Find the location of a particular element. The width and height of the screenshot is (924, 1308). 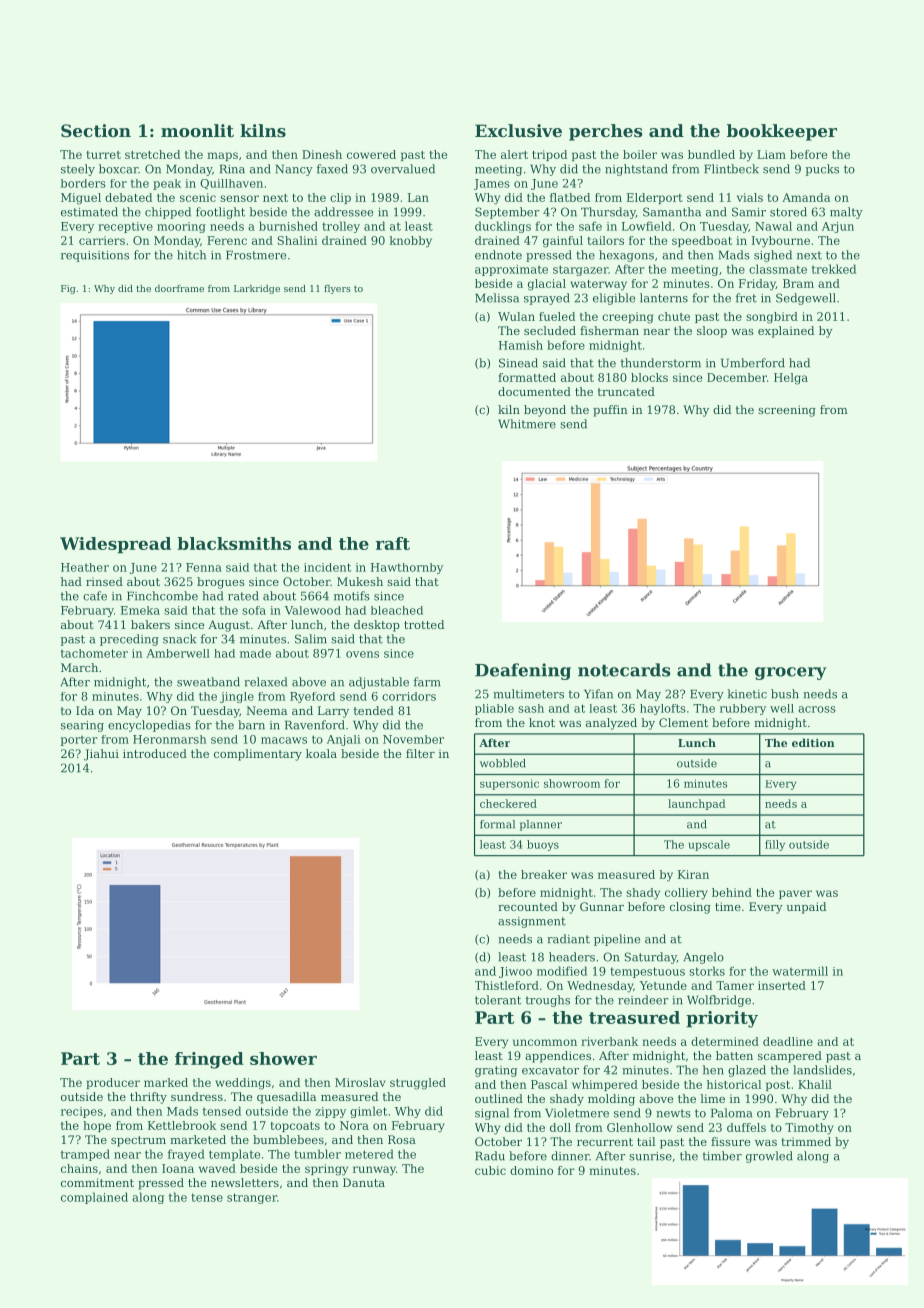

receptive is located at coordinates (125, 227).
